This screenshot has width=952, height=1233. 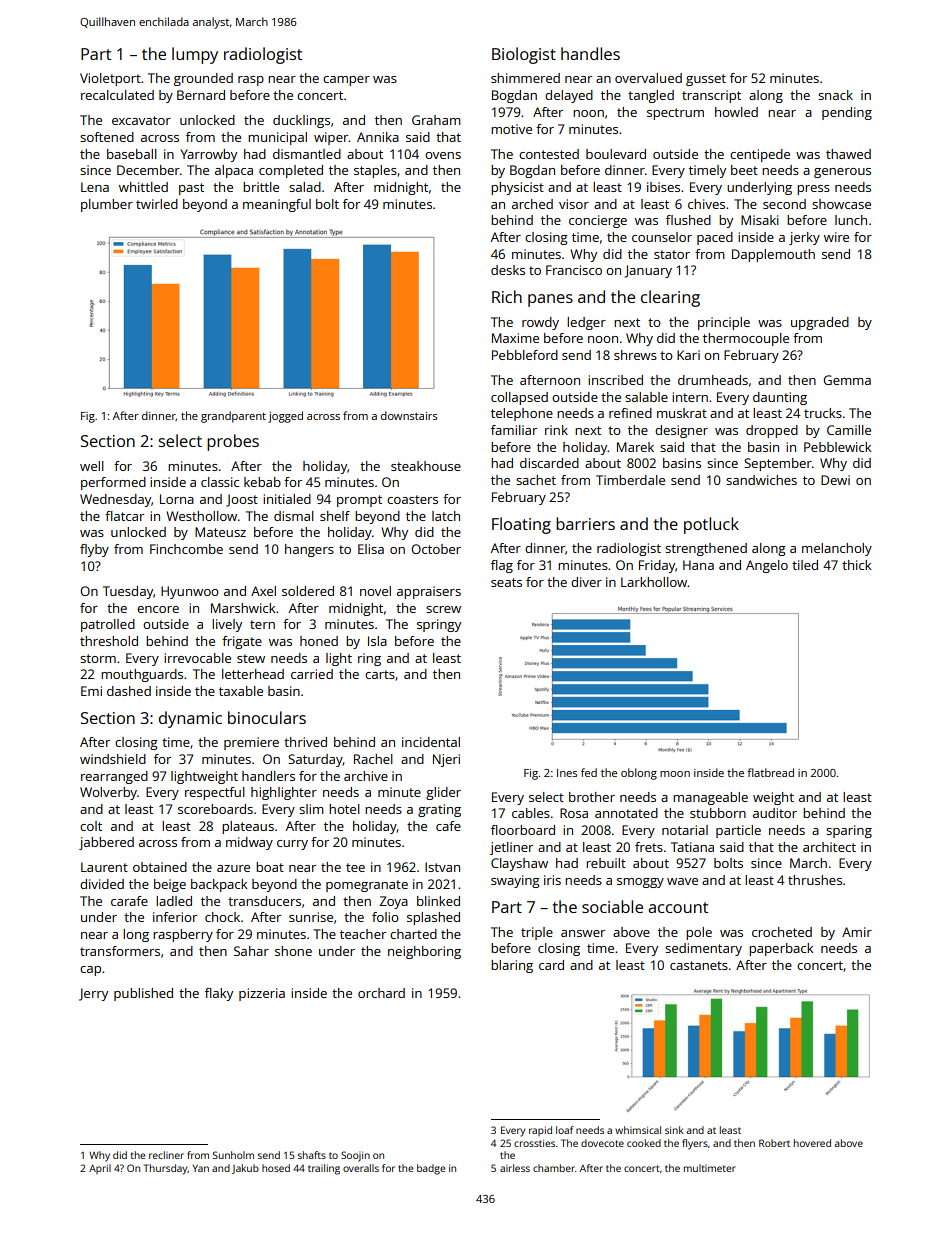 What do you see at coordinates (857, 932) in the screenshot?
I see `Amir` at bounding box center [857, 932].
